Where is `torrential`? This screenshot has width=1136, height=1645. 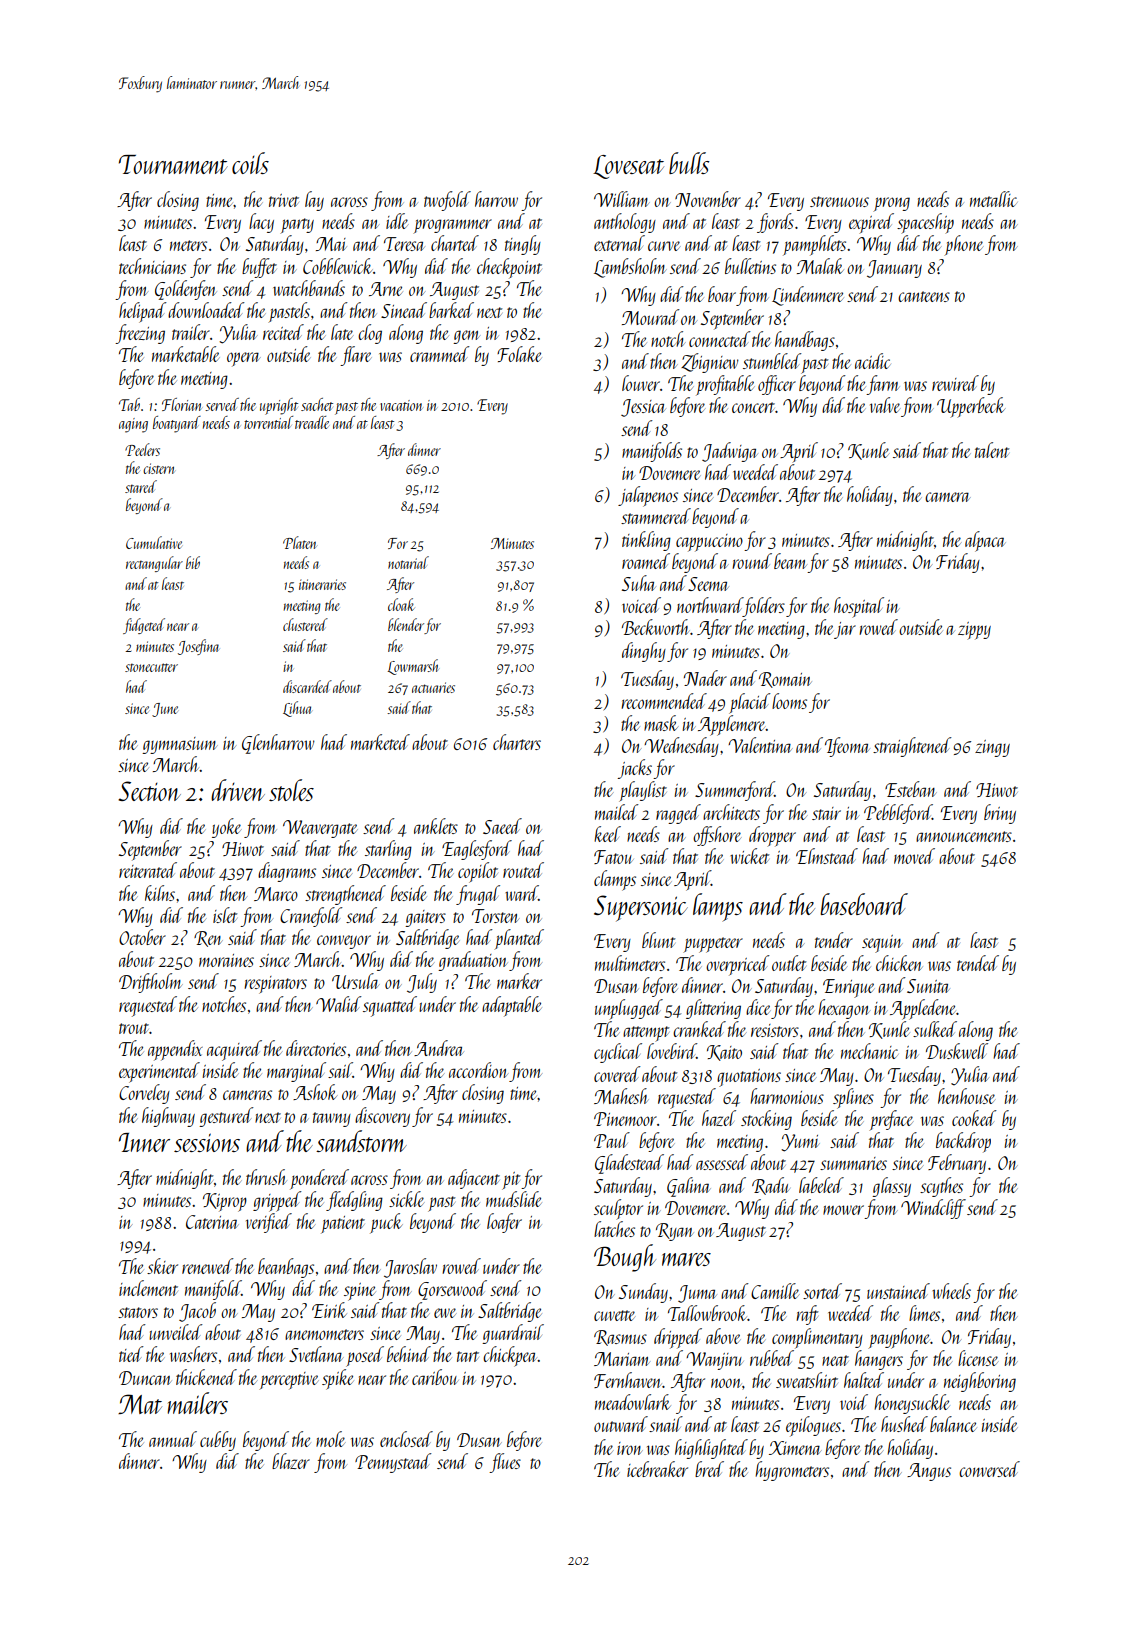
torrential is located at coordinates (268, 422).
